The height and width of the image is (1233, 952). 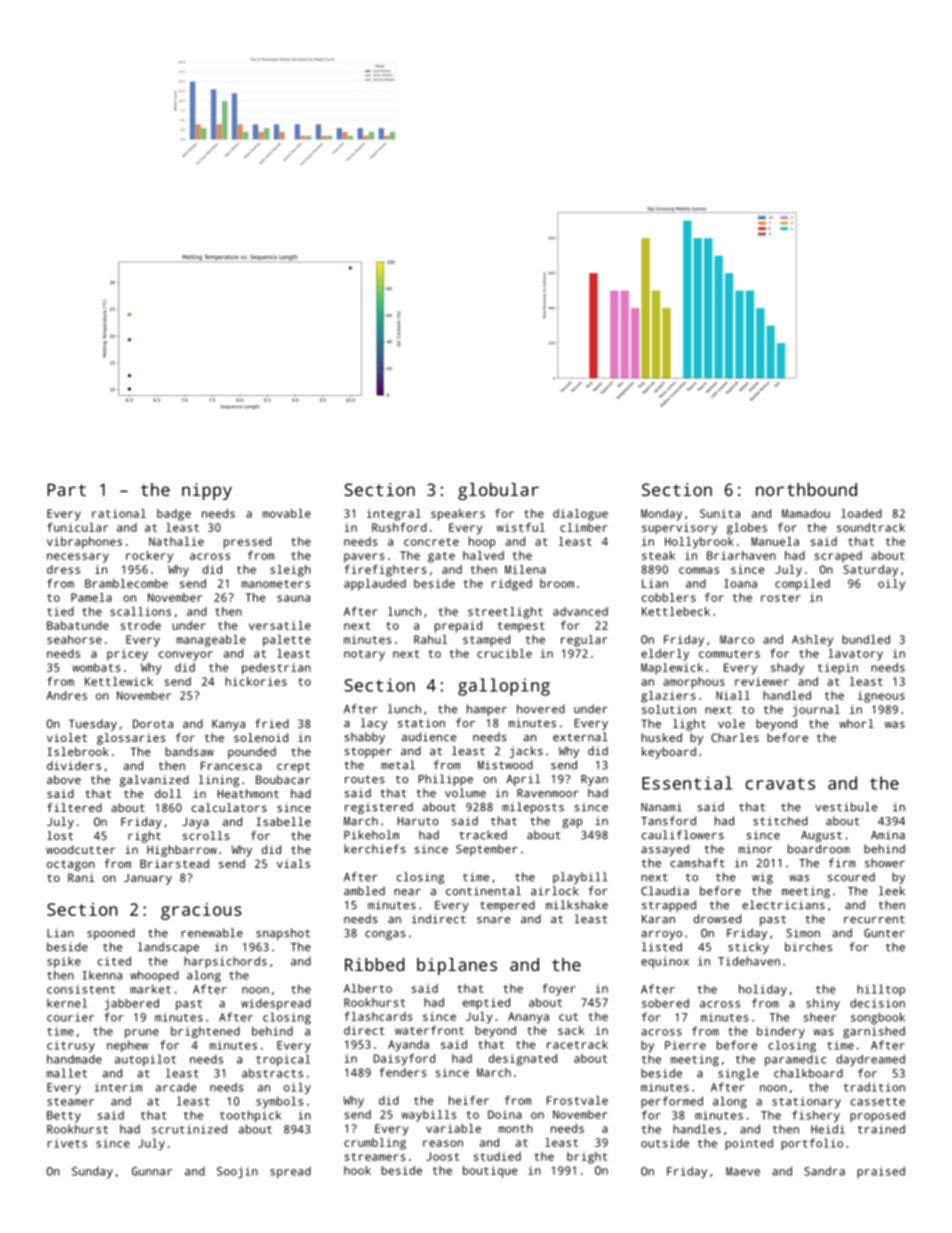 What do you see at coordinates (364, 558) in the image?
I see `pavers` at bounding box center [364, 558].
